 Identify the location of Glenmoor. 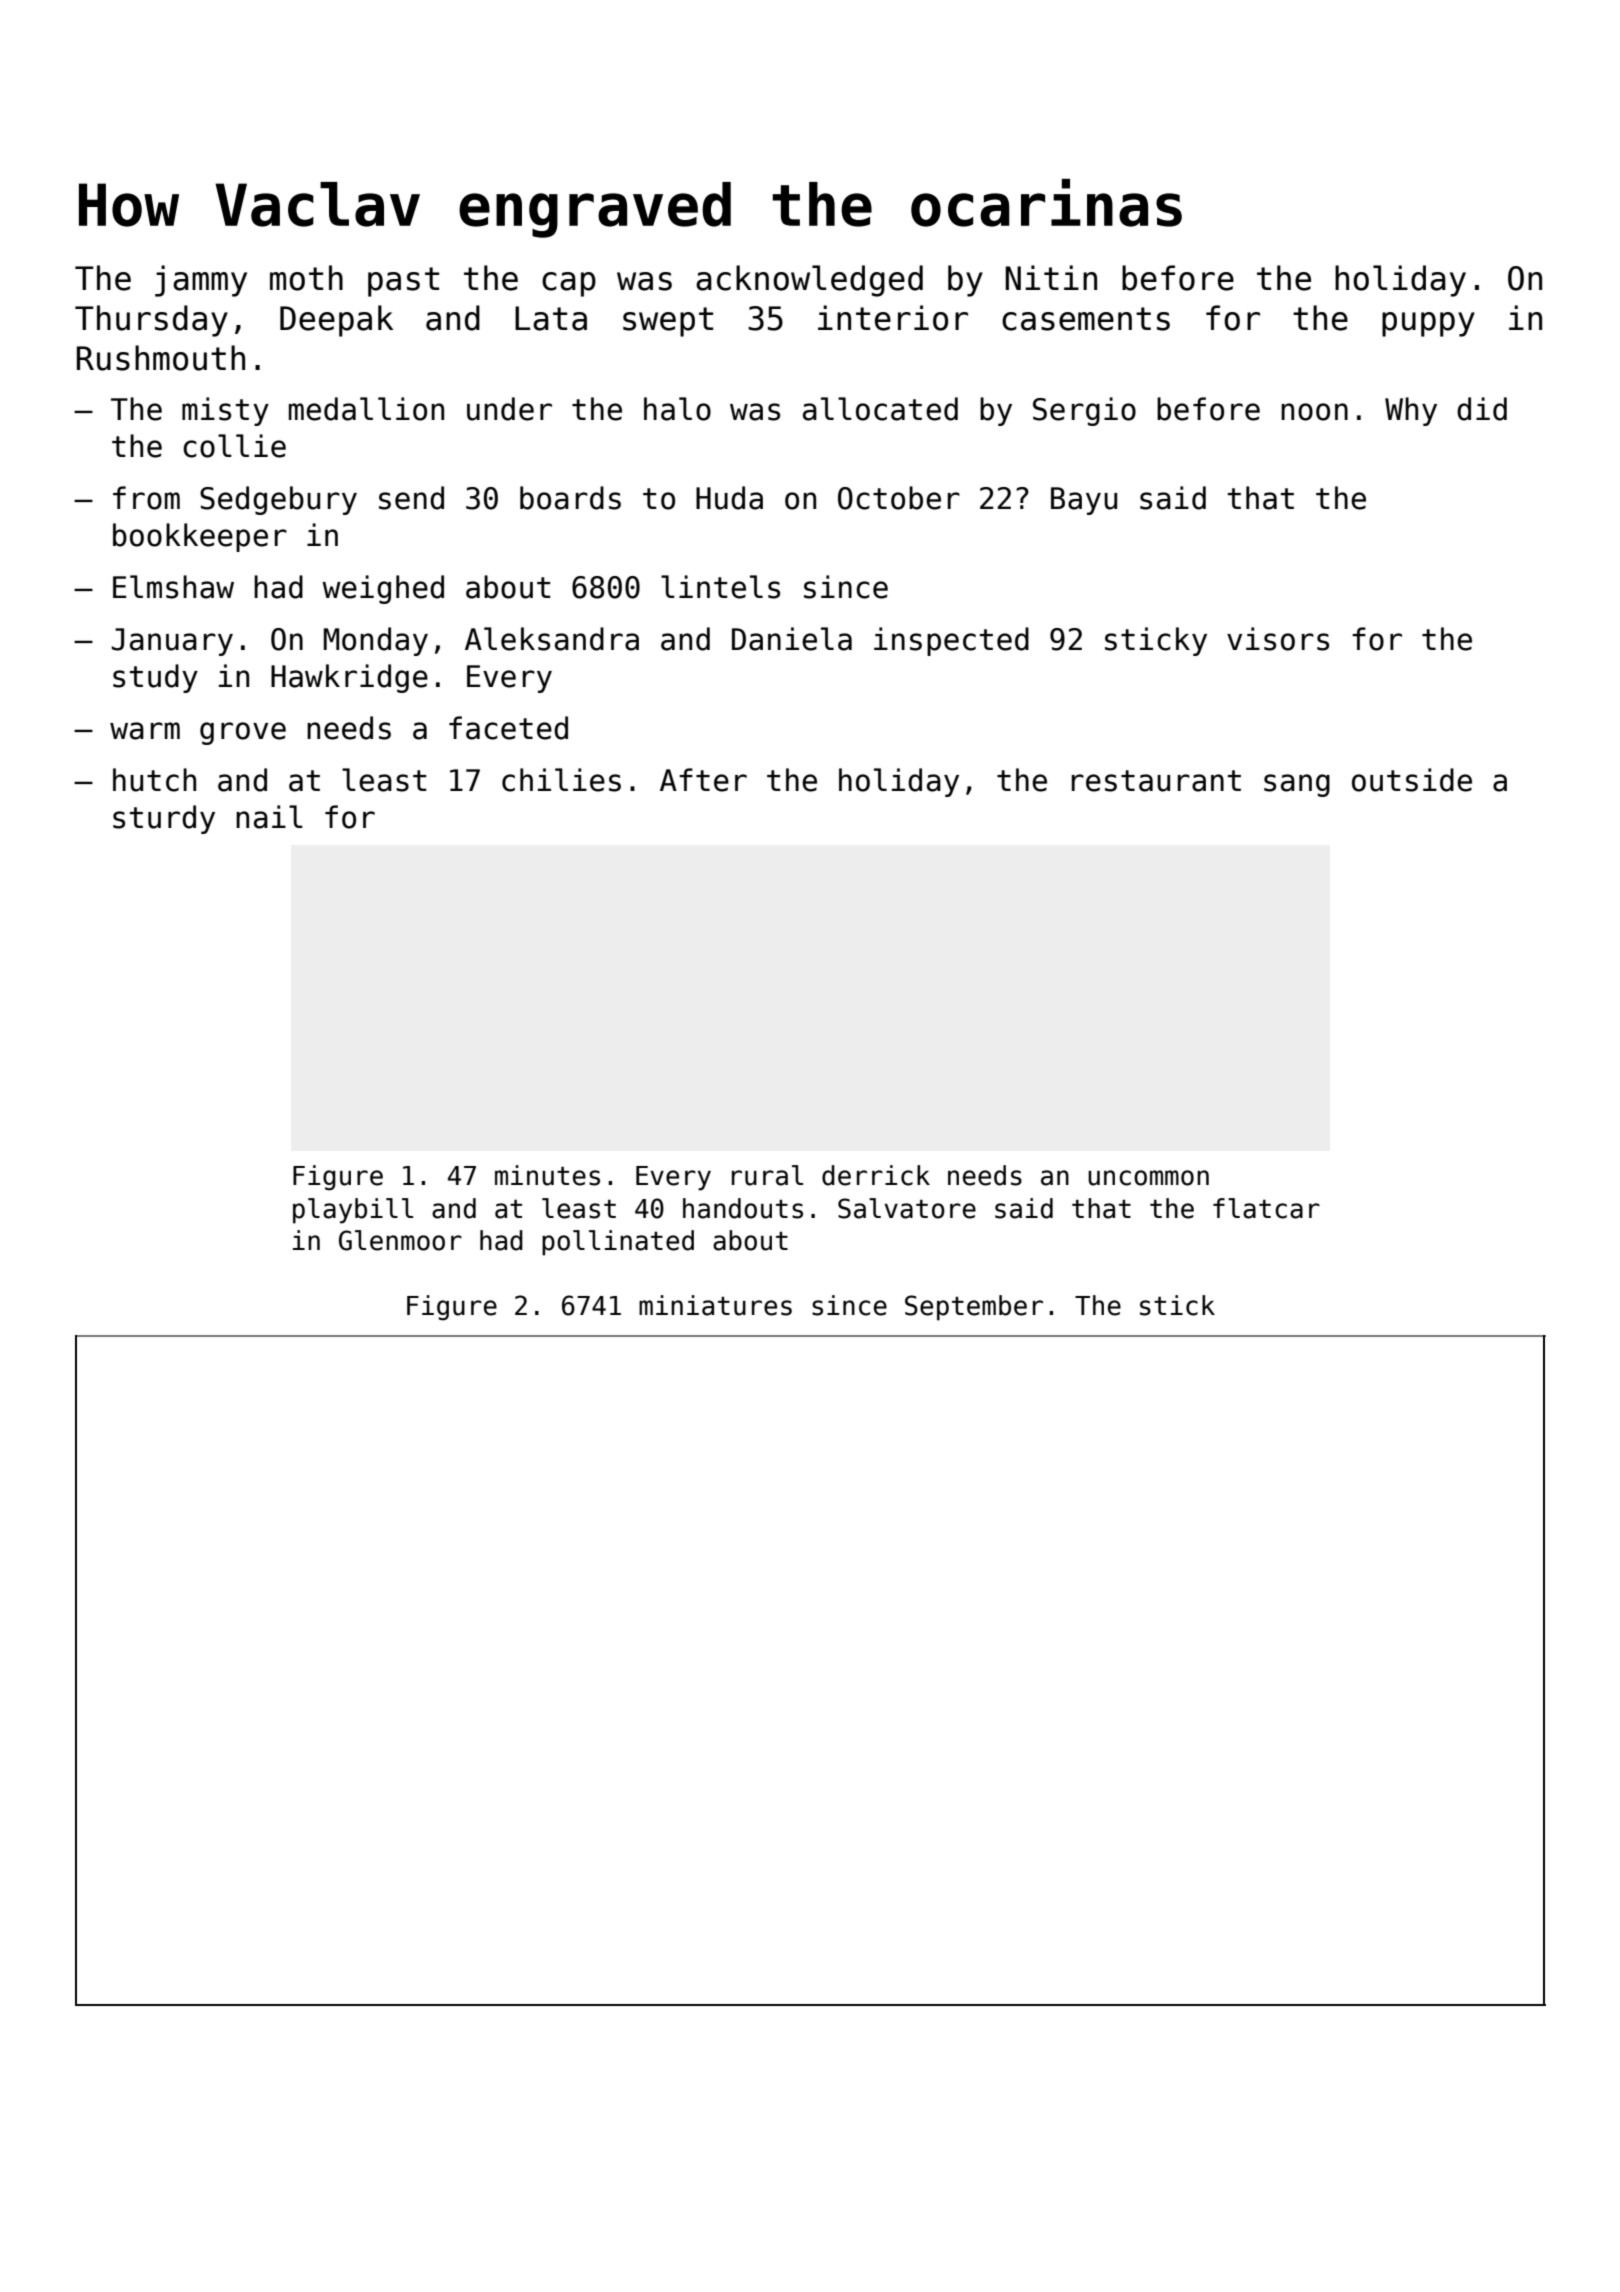
(400, 1240).
